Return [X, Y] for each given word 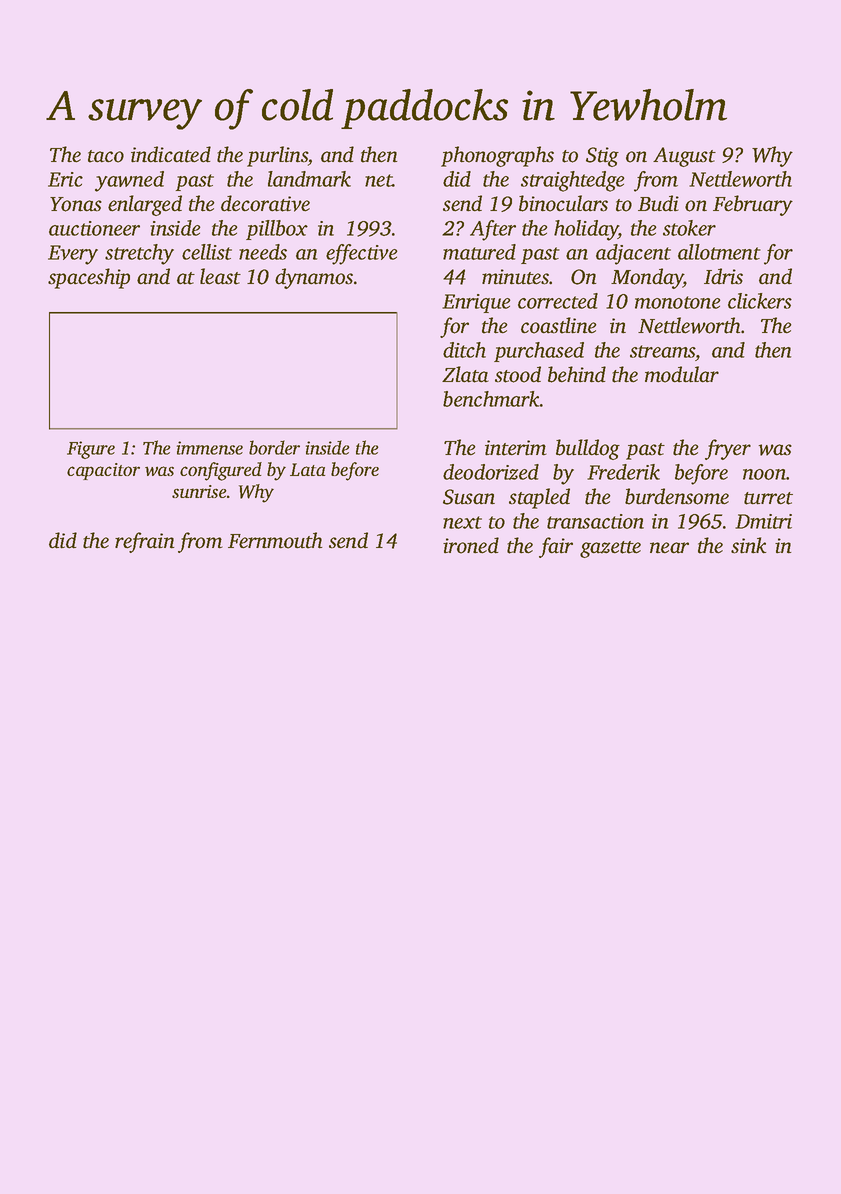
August [684, 157]
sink [749, 545]
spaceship [89, 278]
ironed [471, 545]
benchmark [491, 399]
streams [662, 351]
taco [106, 156]
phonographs [497, 156]
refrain [144, 542]
